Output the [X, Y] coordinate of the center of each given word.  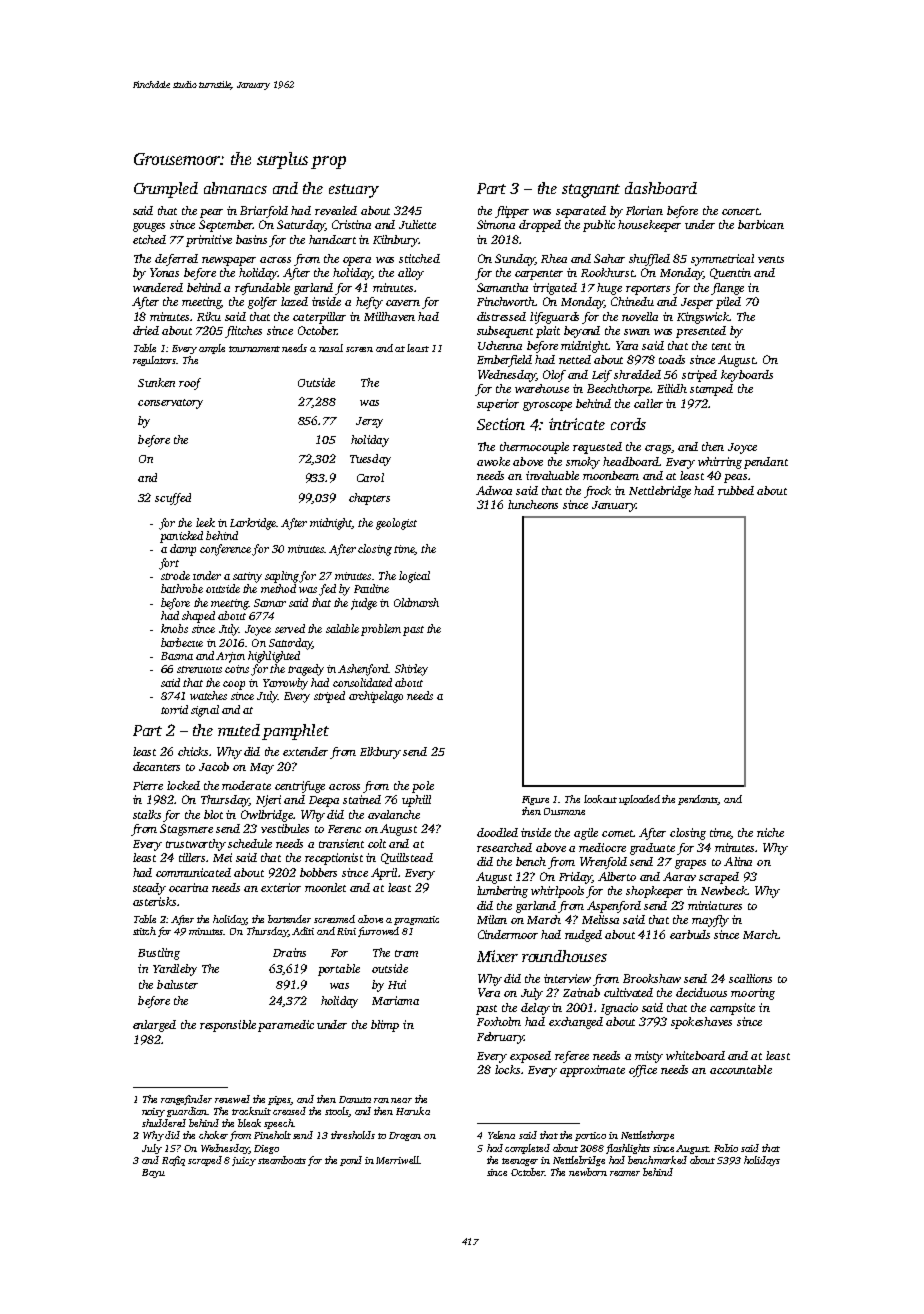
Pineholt [272, 1135]
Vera [489, 992]
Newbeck [724, 890]
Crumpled [166, 190]
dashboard [661, 188]
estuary [354, 191]
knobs [174, 628]
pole [423, 787]
